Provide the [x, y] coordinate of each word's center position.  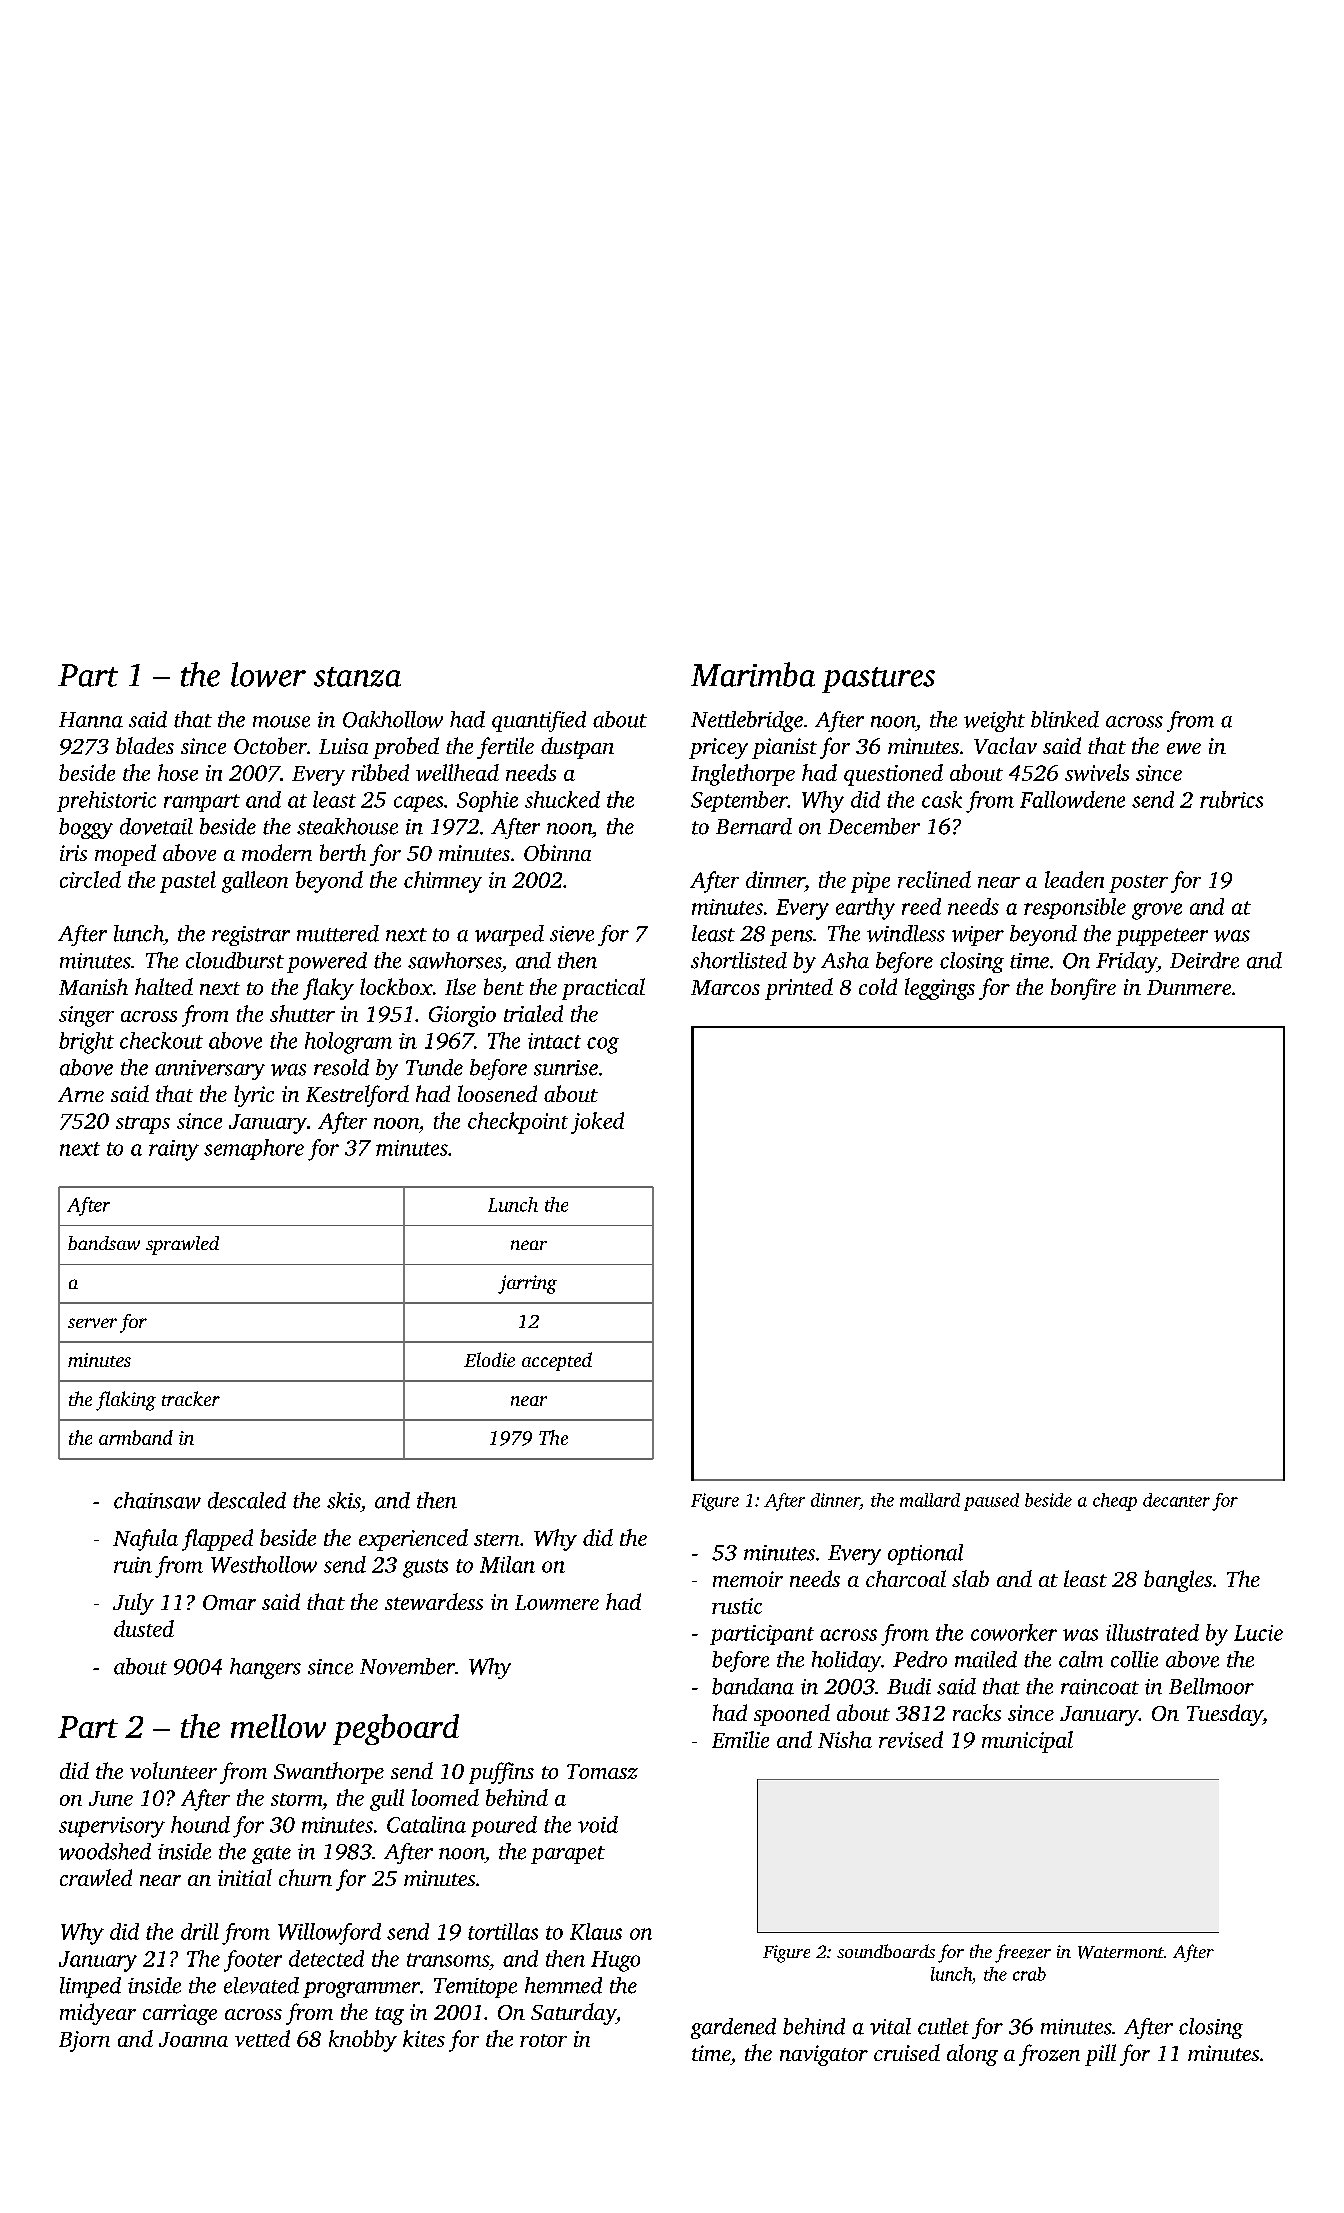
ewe [1184, 748]
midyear [98, 2014]
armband [136, 1437]
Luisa [343, 746]
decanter [1176, 1500]
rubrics [1231, 799]
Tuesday [1225, 1715]
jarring [527, 1284]
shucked [562, 799]
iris [73, 853]
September [739, 801]
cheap [1115, 1502]
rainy [174, 1150]
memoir [748, 1579]
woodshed [105, 1851]
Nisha [845, 1739]
